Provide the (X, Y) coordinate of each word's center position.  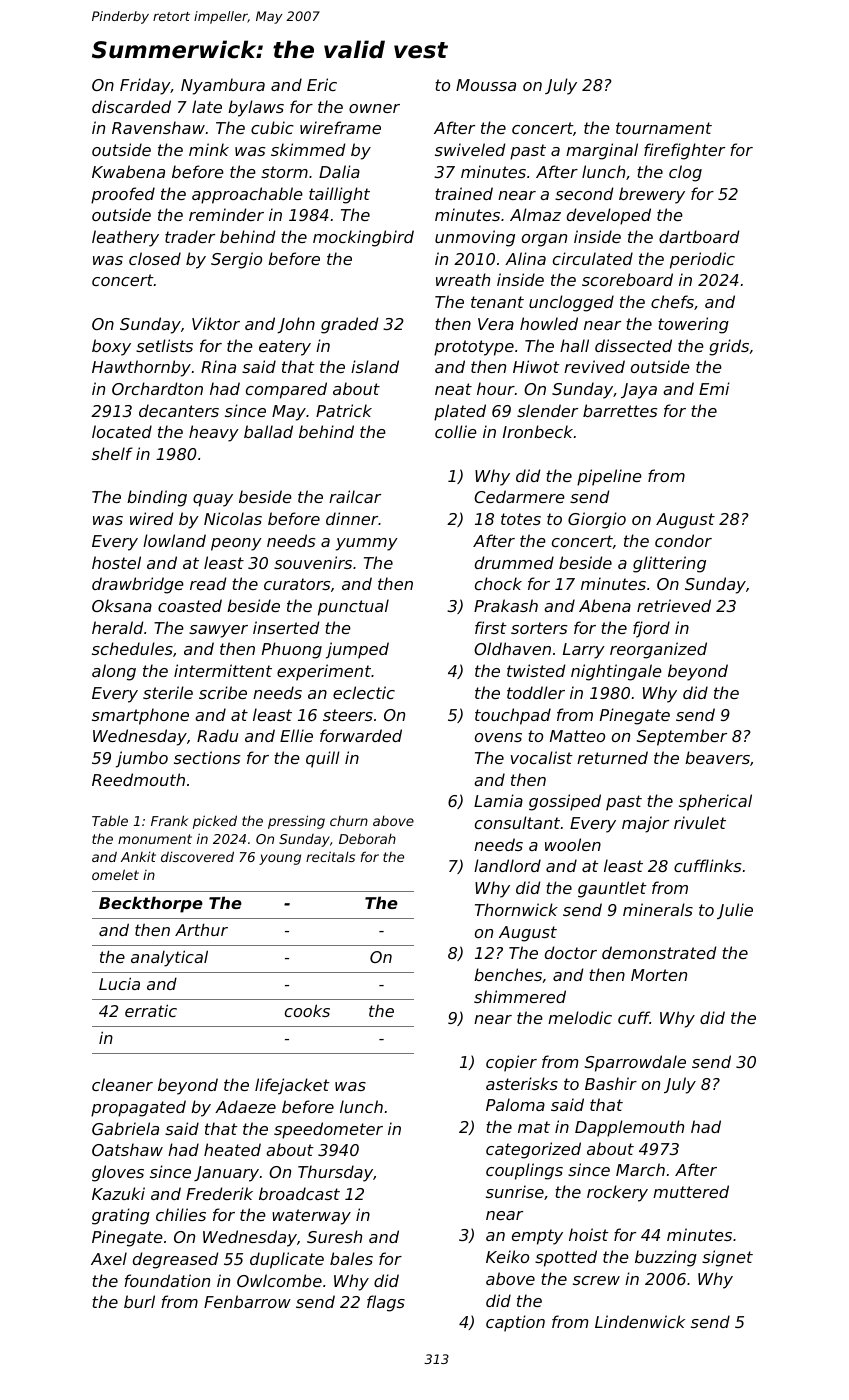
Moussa (486, 85)
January (226, 1174)
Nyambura (223, 86)
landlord (507, 865)
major (645, 824)
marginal (602, 151)
